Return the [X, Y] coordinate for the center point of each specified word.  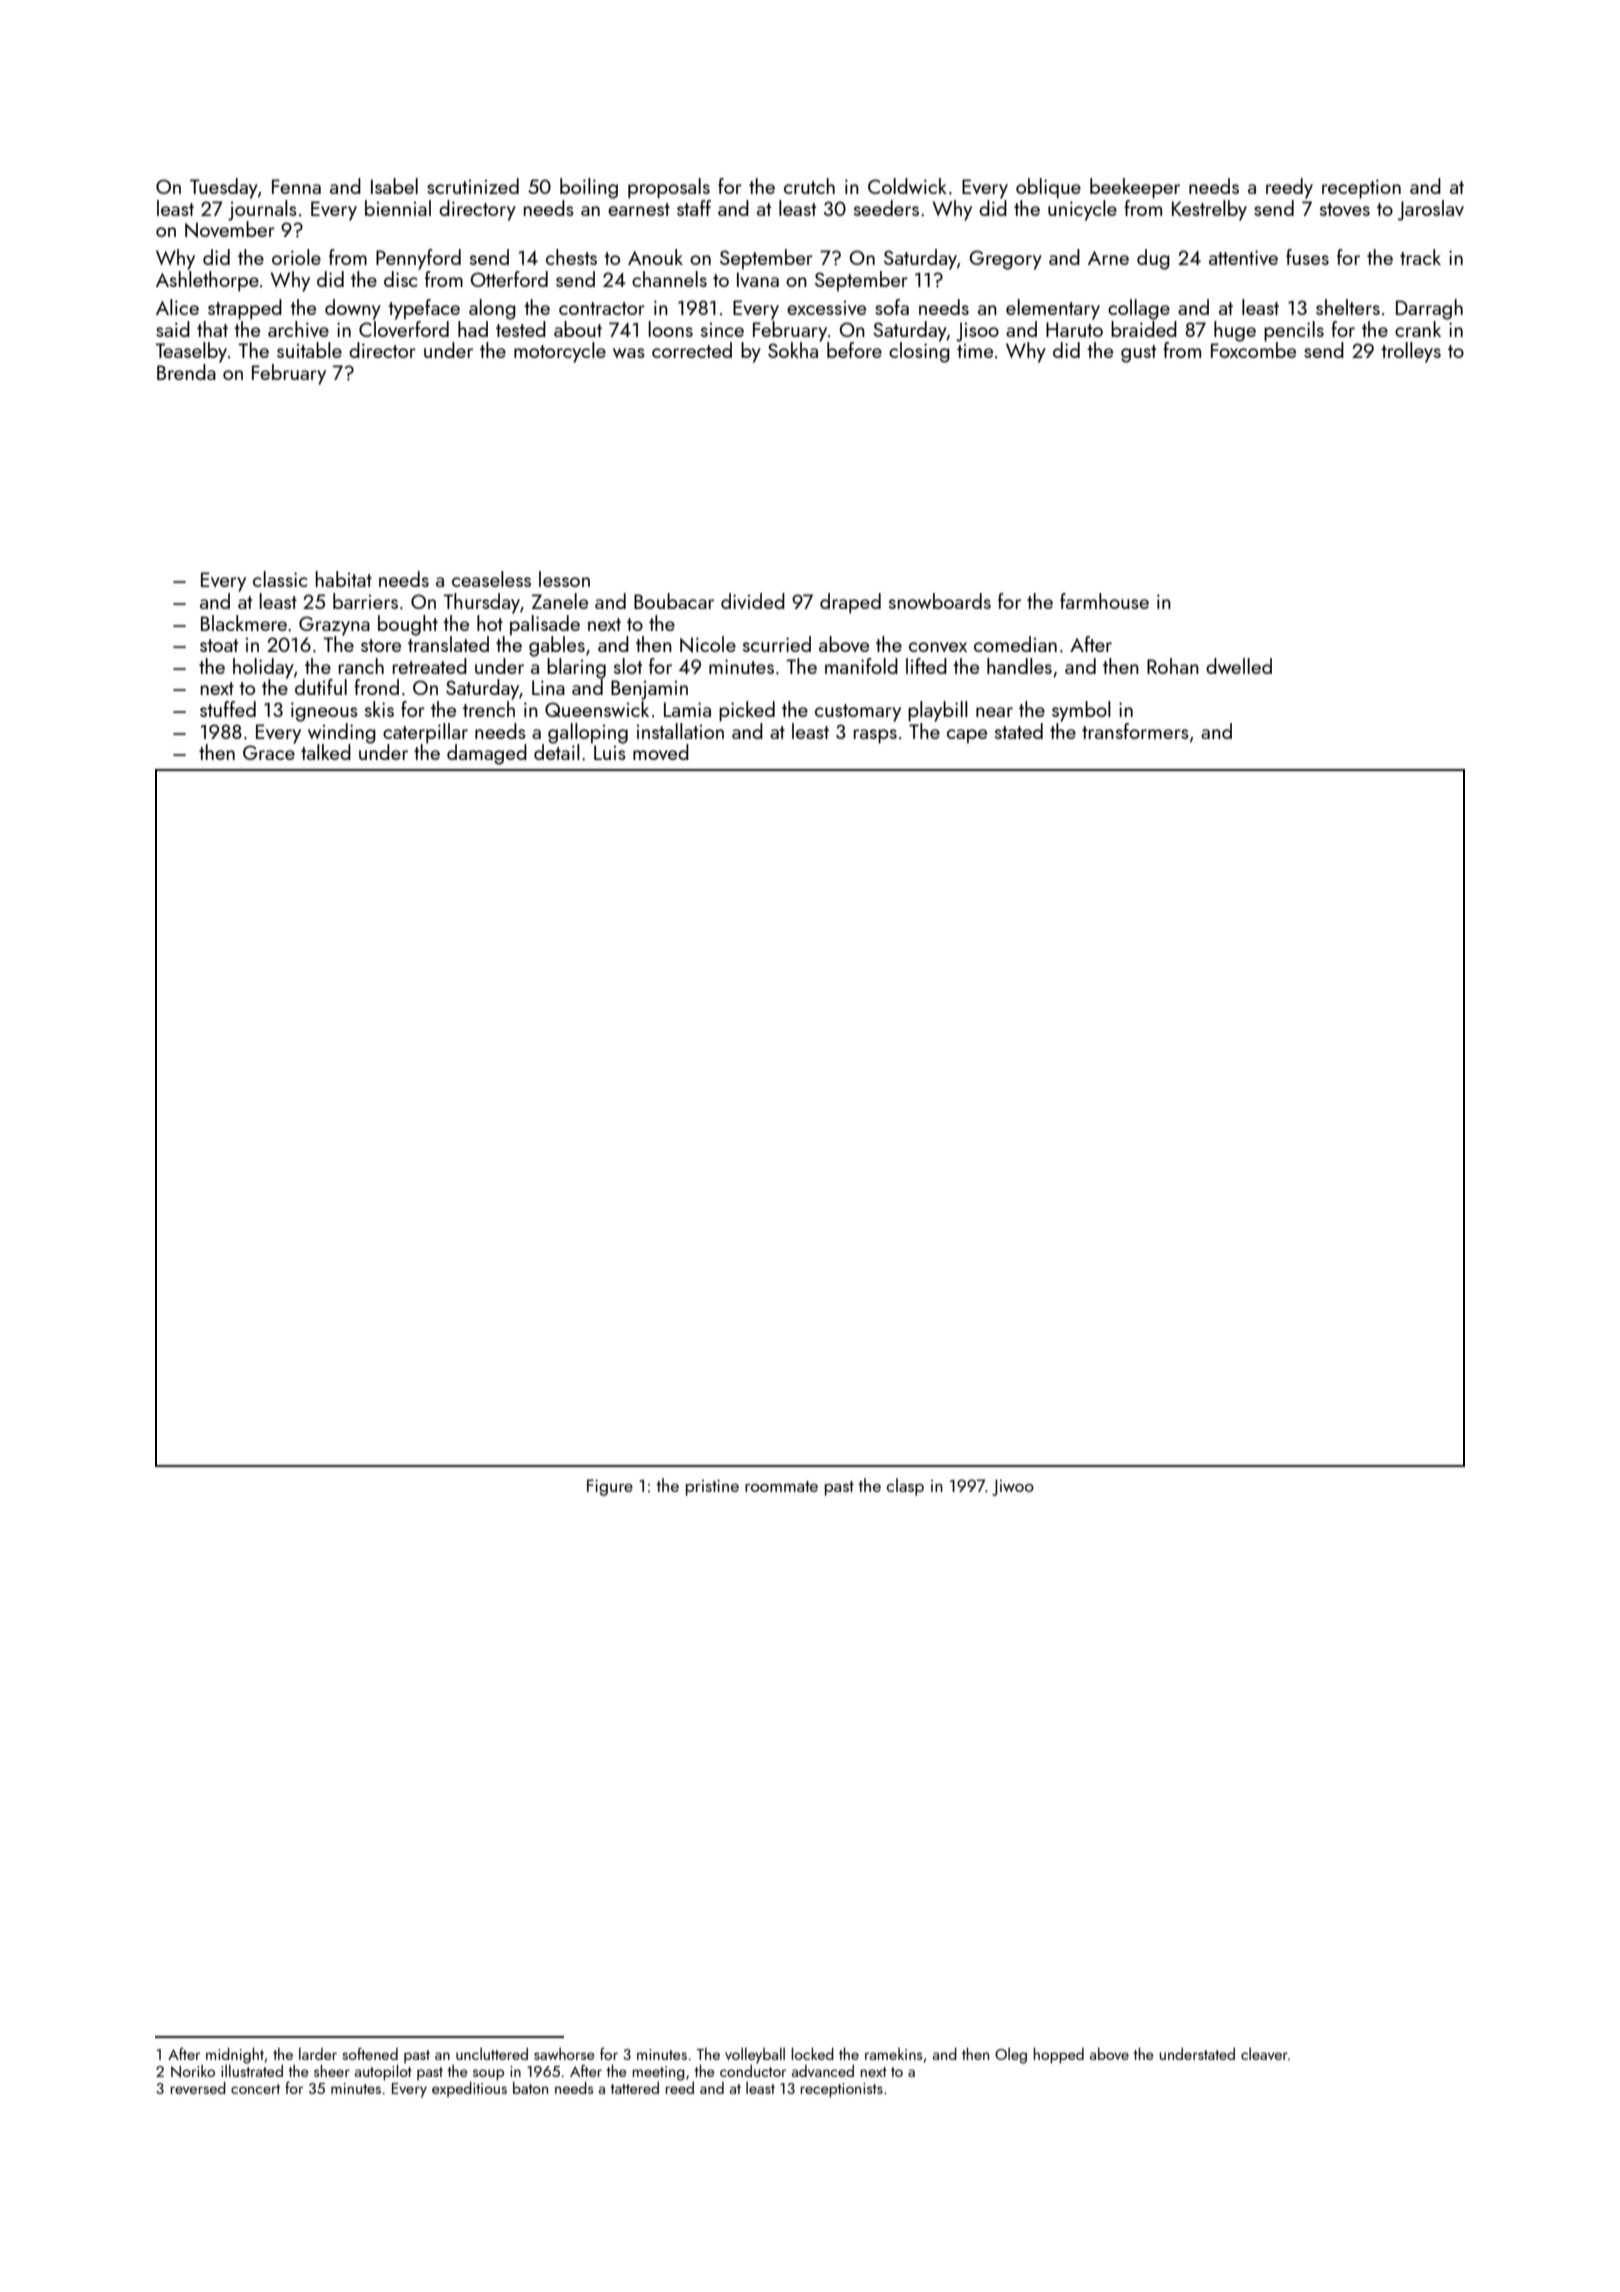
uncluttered [492, 2054]
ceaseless [491, 579]
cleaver [1264, 2054]
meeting [658, 2073]
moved [661, 752]
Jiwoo [1013, 1487]
